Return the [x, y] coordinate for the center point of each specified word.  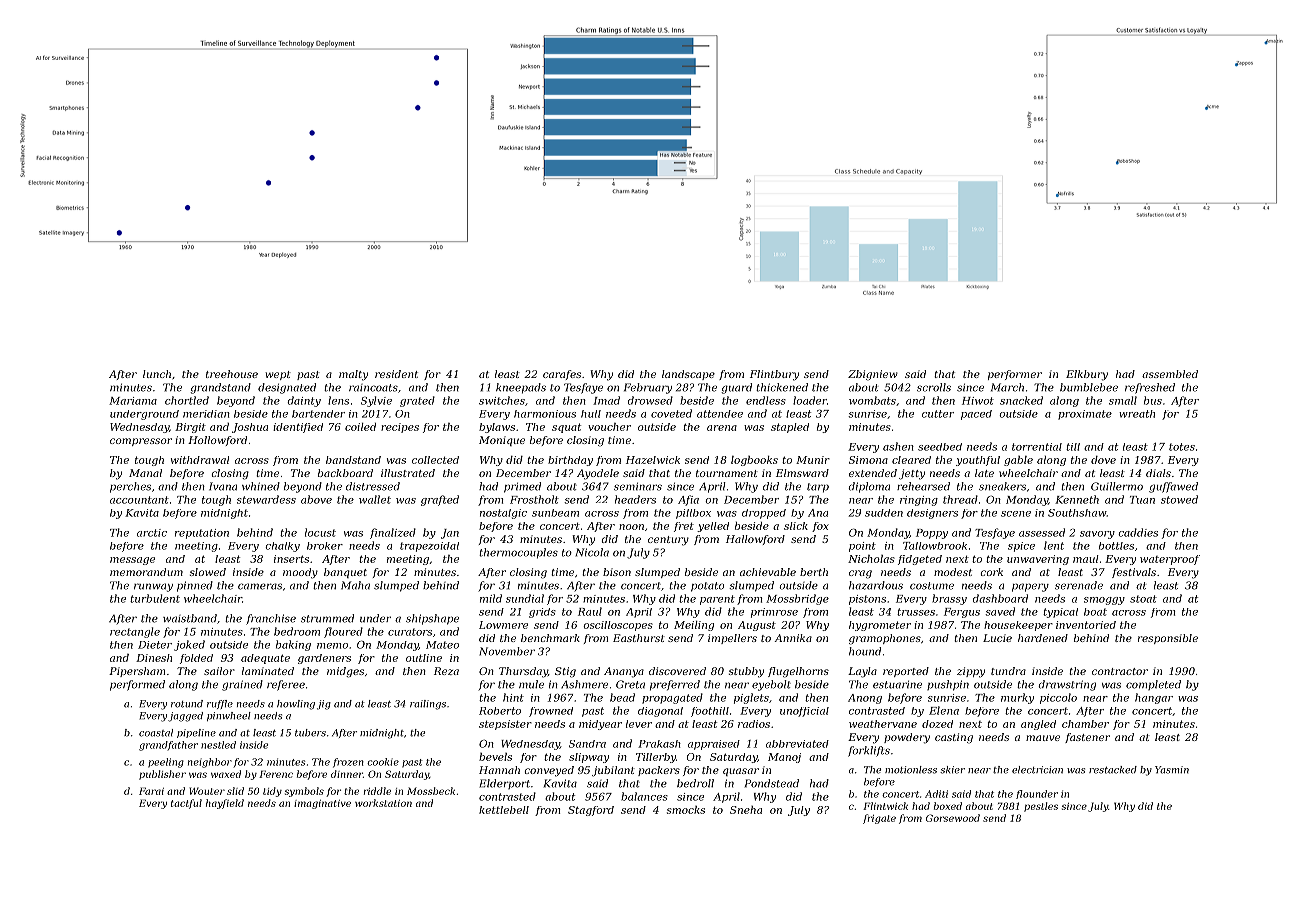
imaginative [322, 804]
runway [153, 587]
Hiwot [978, 401]
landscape [688, 375]
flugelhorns [798, 672]
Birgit [190, 428]
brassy [949, 599]
